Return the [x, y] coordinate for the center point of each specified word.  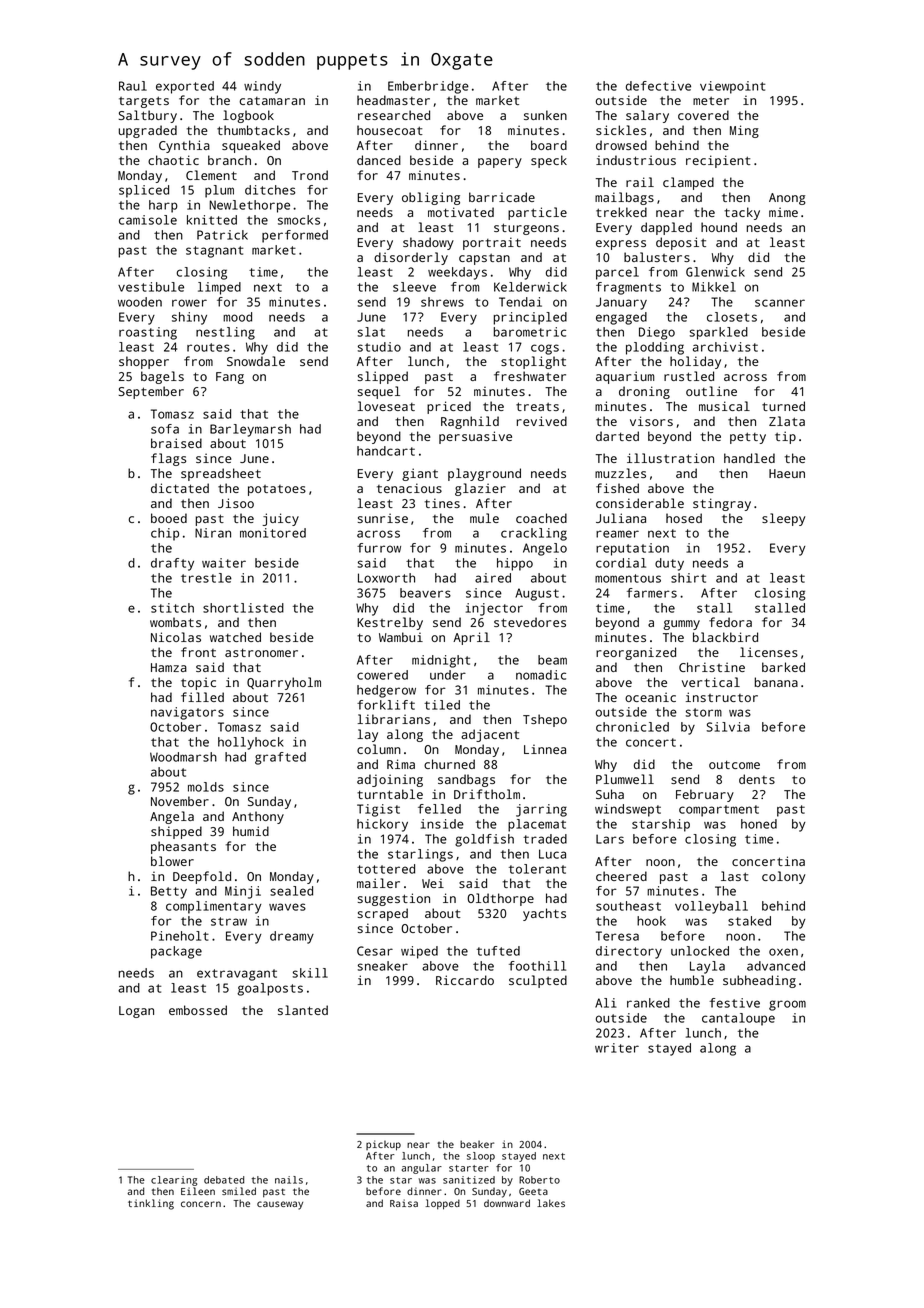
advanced [776, 966]
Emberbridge [428, 87]
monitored [273, 533]
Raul [133, 86]
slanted [303, 1010]
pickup [383, 1145]
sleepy [783, 519]
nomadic [541, 675]
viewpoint [732, 87]
